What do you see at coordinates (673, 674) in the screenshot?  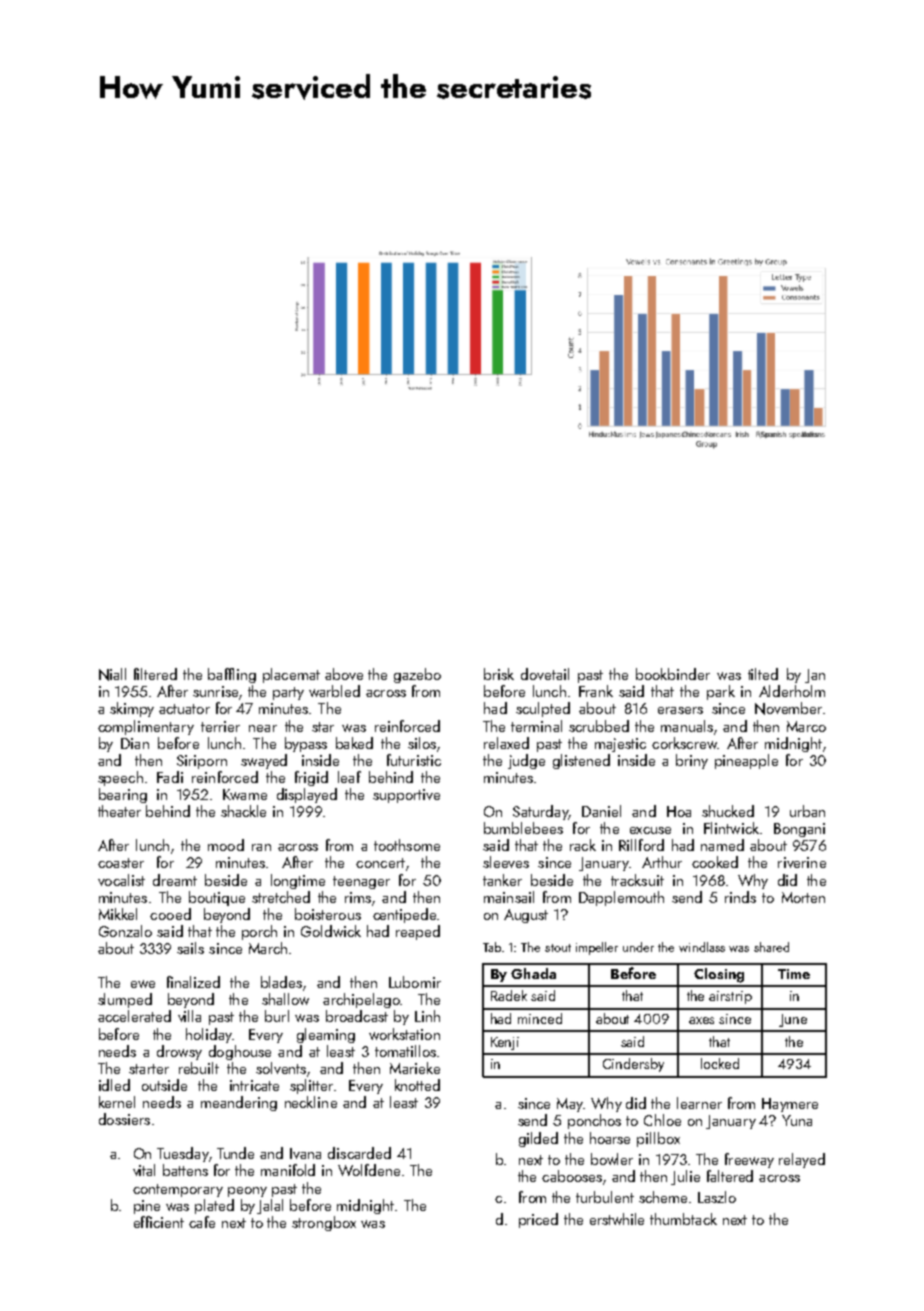 I see `bookbinder` at bounding box center [673, 674].
